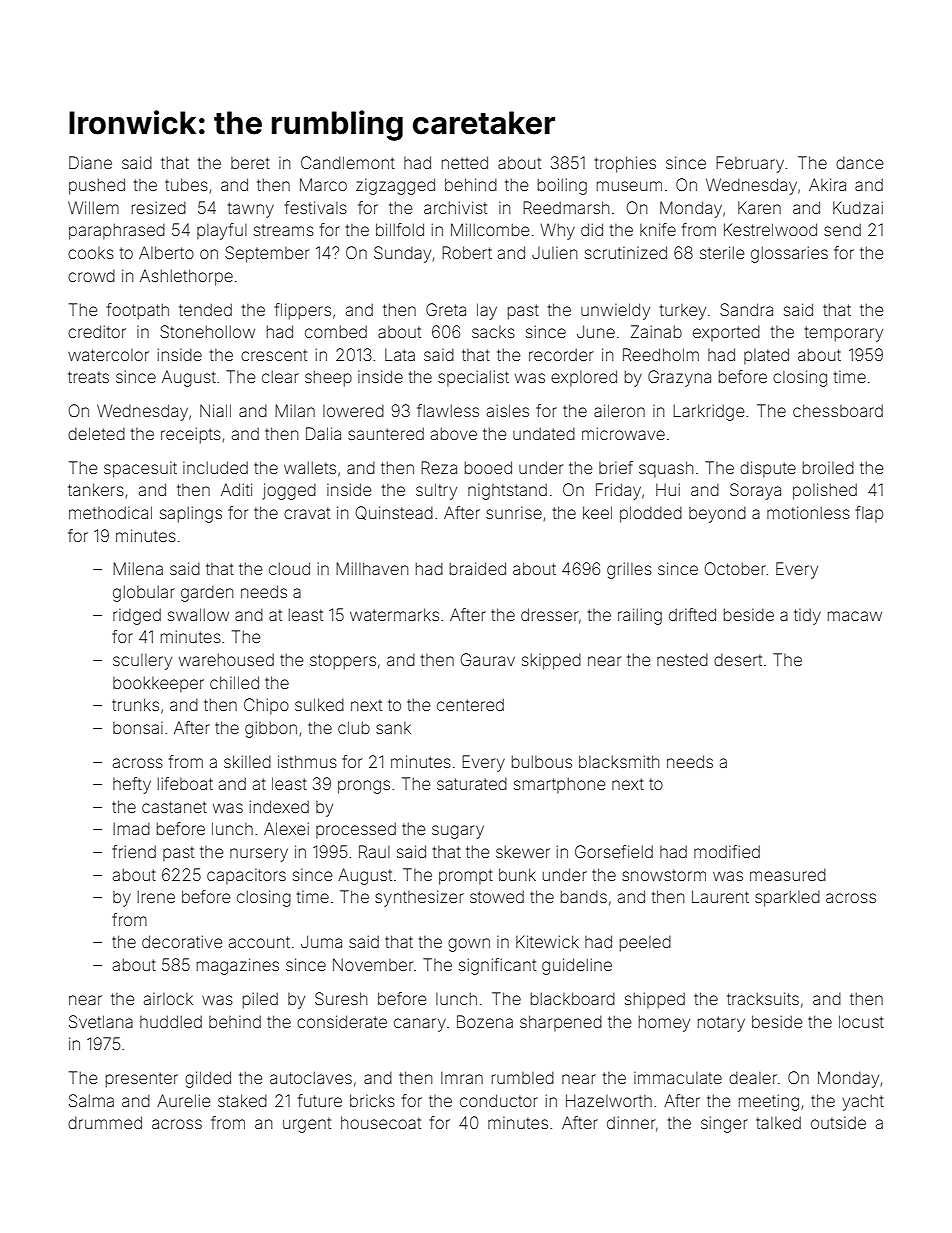 This document has height=1233, width=952. Describe the element at coordinates (596, 331) in the document. I see `June` at that location.
